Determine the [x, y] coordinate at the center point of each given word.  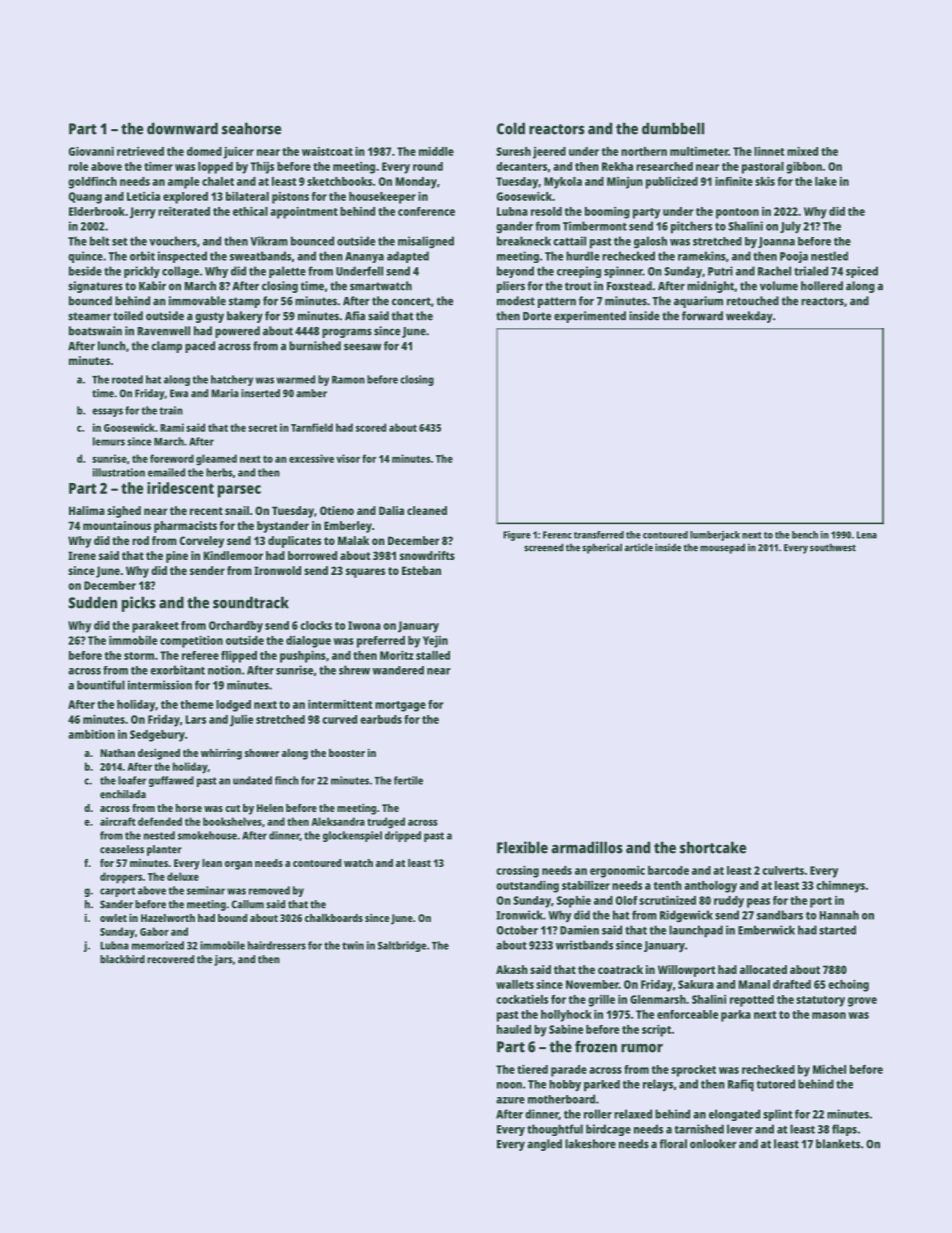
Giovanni [91, 151]
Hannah [839, 915]
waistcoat [327, 151]
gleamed [216, 460]
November [592, 984]
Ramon [348, 380]
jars [223, 960]
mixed [802, 151]
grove [862, 1002]
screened [544, 547]
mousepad [722, 548]
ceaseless [122, 849]
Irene [82, 555]
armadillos [587, 847]
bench [805, 535]
